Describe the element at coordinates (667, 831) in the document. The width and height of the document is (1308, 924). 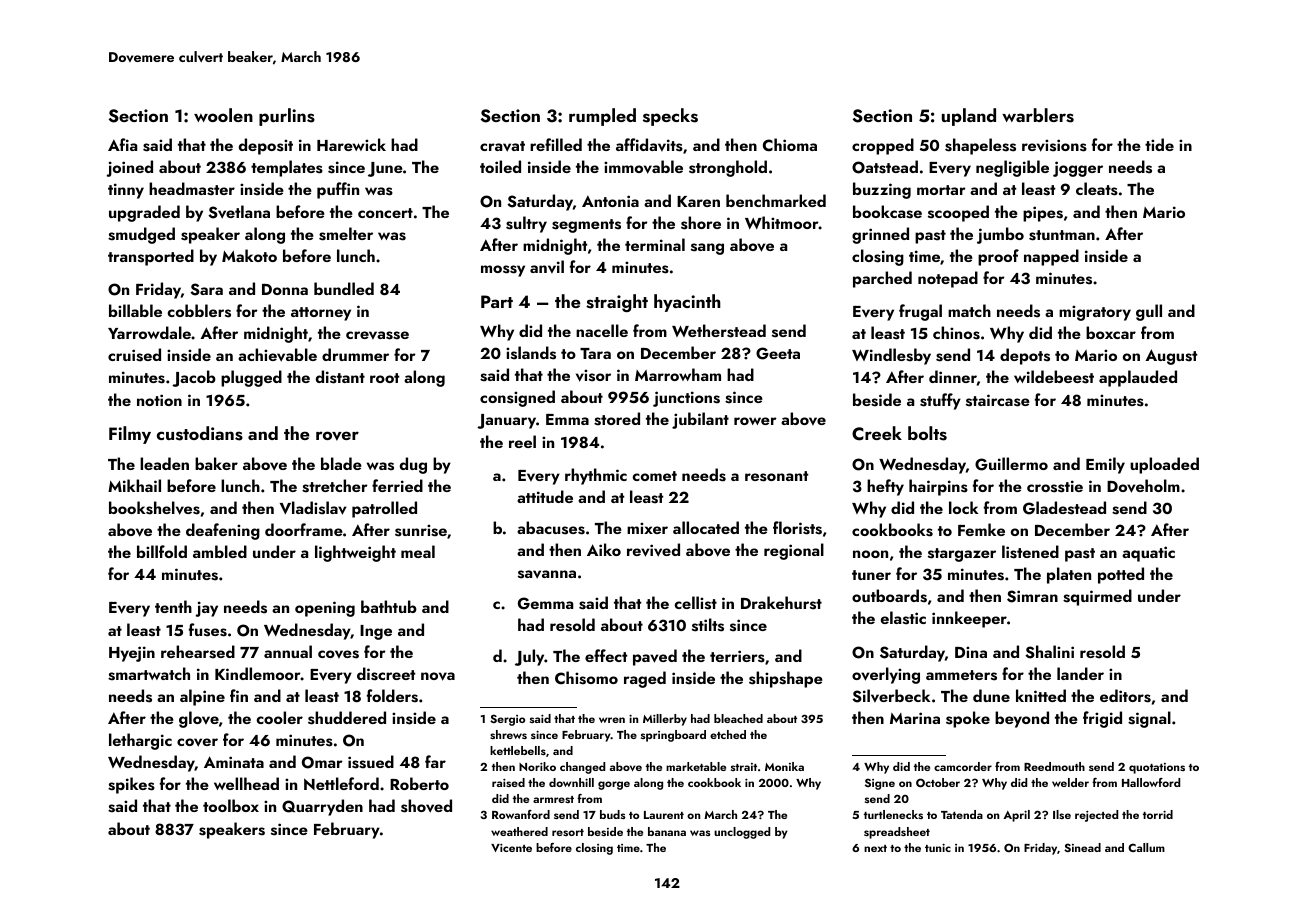
I see `banana` at that location.
